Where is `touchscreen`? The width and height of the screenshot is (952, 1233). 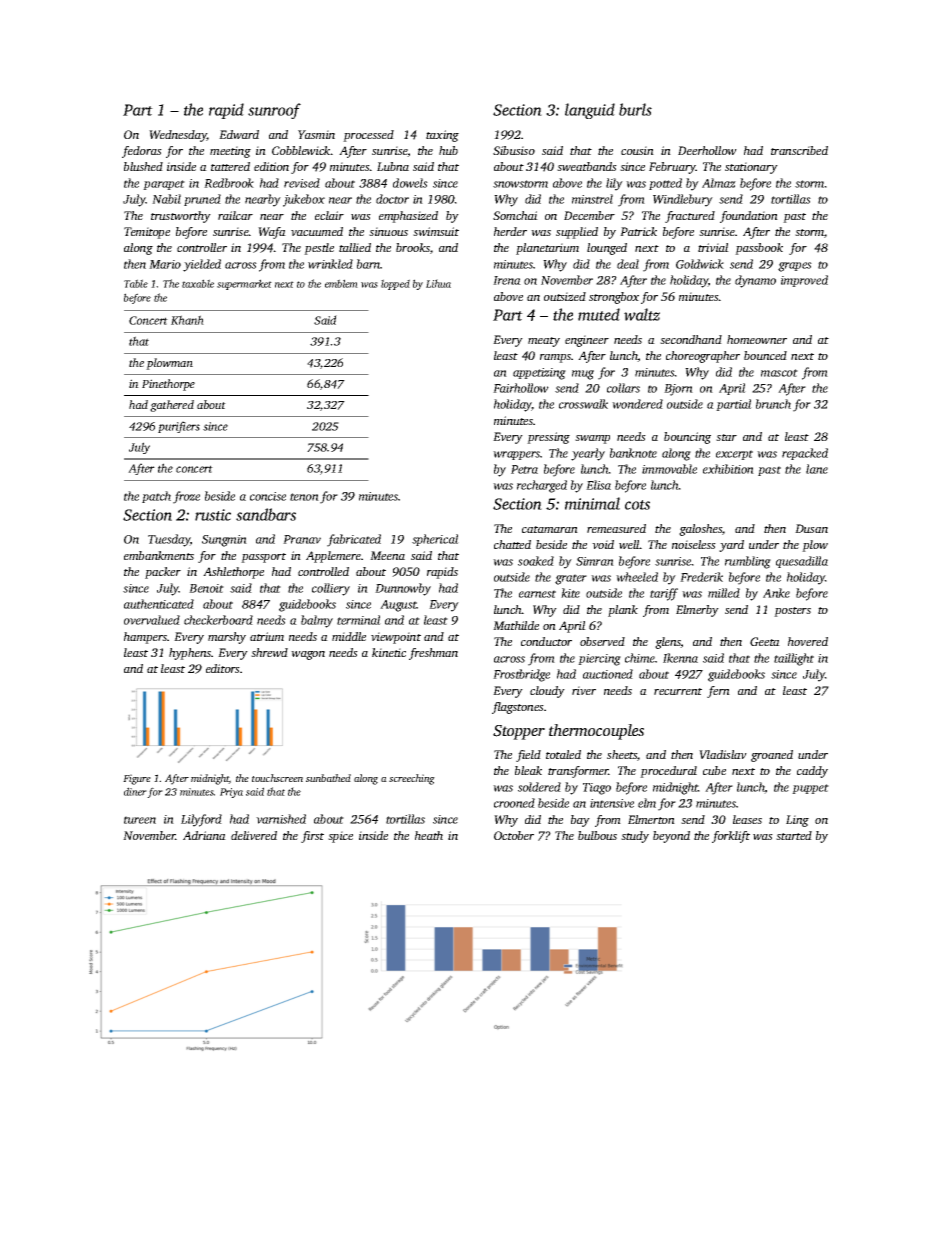
touchscreen is located at coordinates (277, 778).
